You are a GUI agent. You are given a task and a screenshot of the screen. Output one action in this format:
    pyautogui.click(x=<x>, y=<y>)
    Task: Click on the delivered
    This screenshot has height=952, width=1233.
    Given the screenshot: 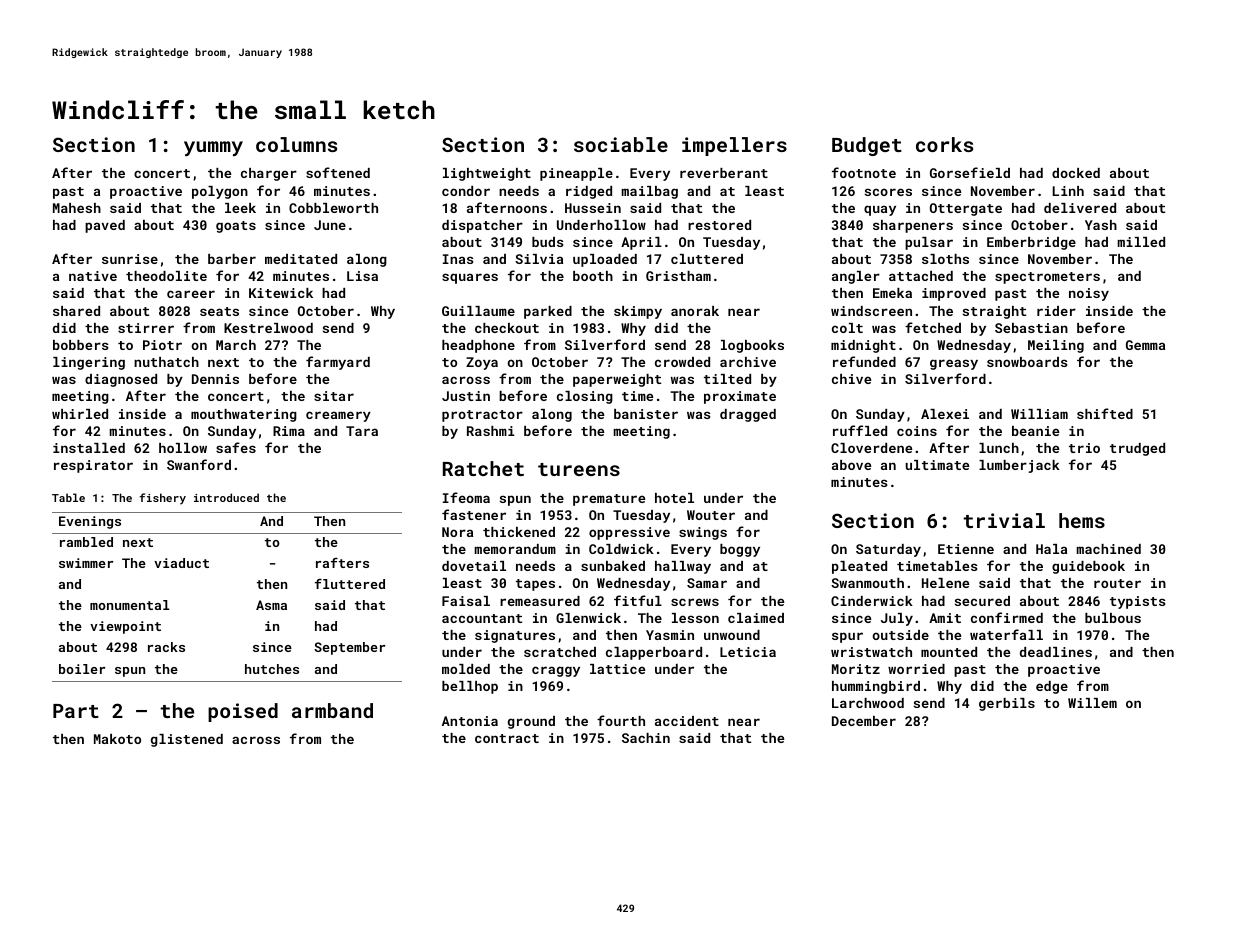 What is the action you would take?
    pyautogui.click(x=1080, y=208)
